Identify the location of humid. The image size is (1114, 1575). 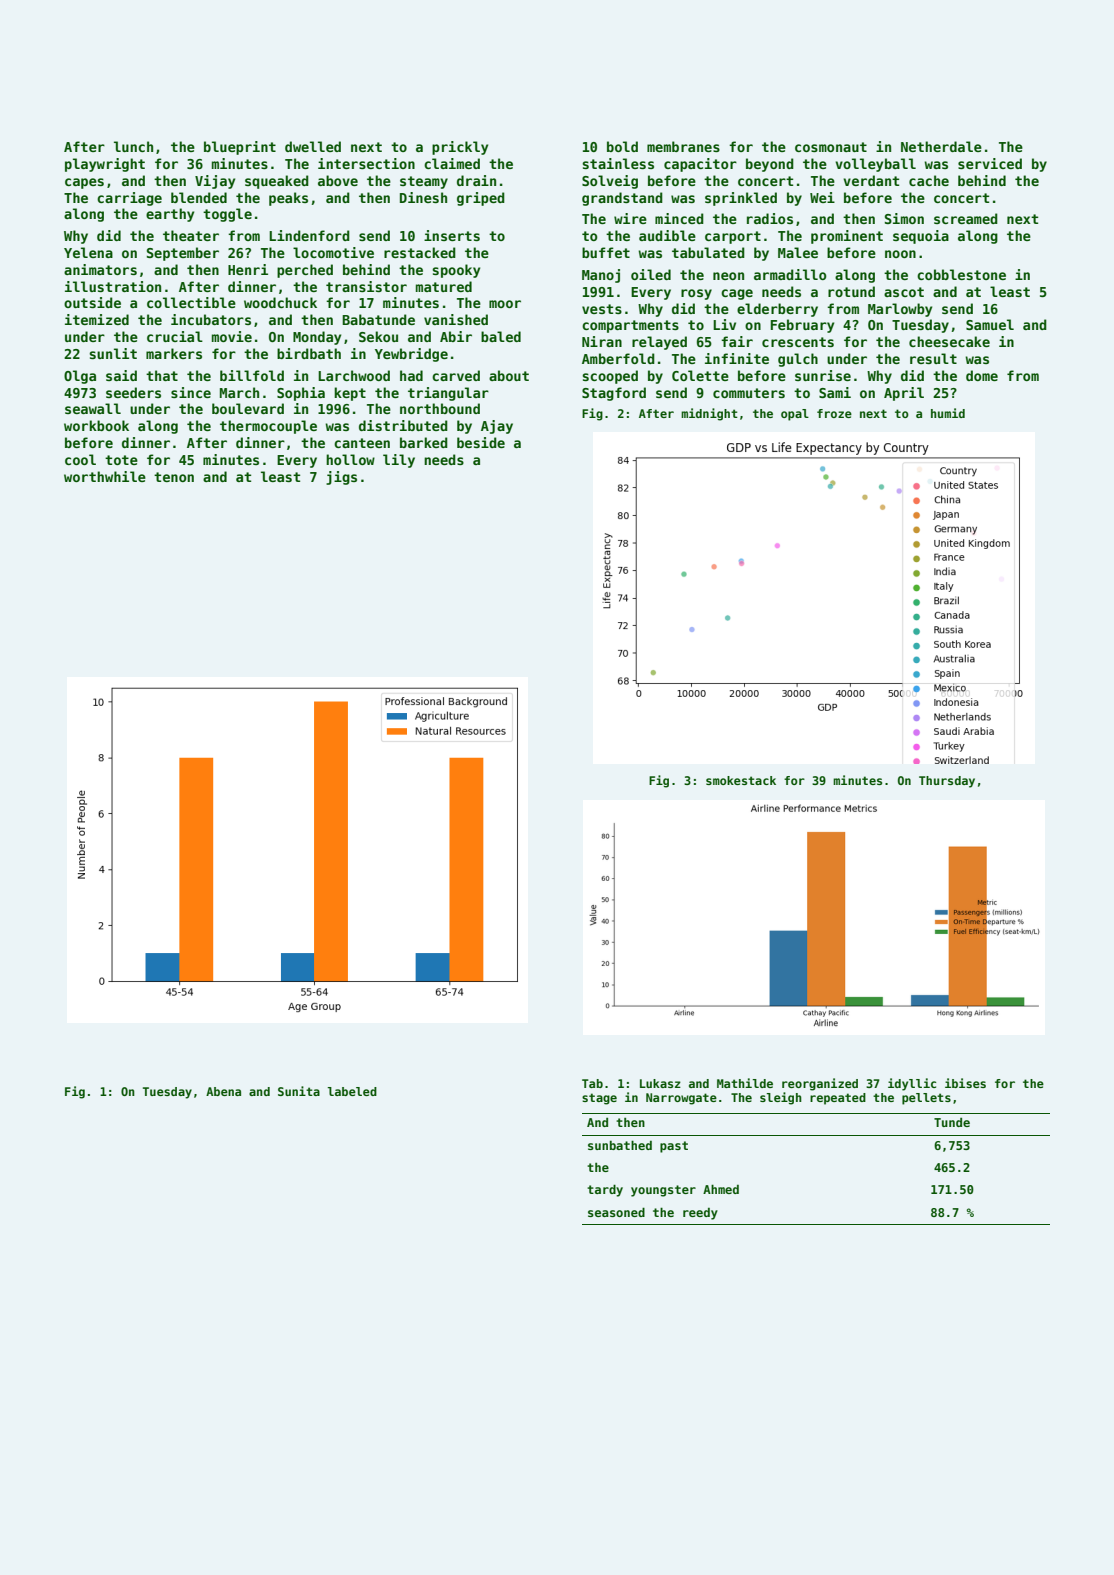
(948, 413).
